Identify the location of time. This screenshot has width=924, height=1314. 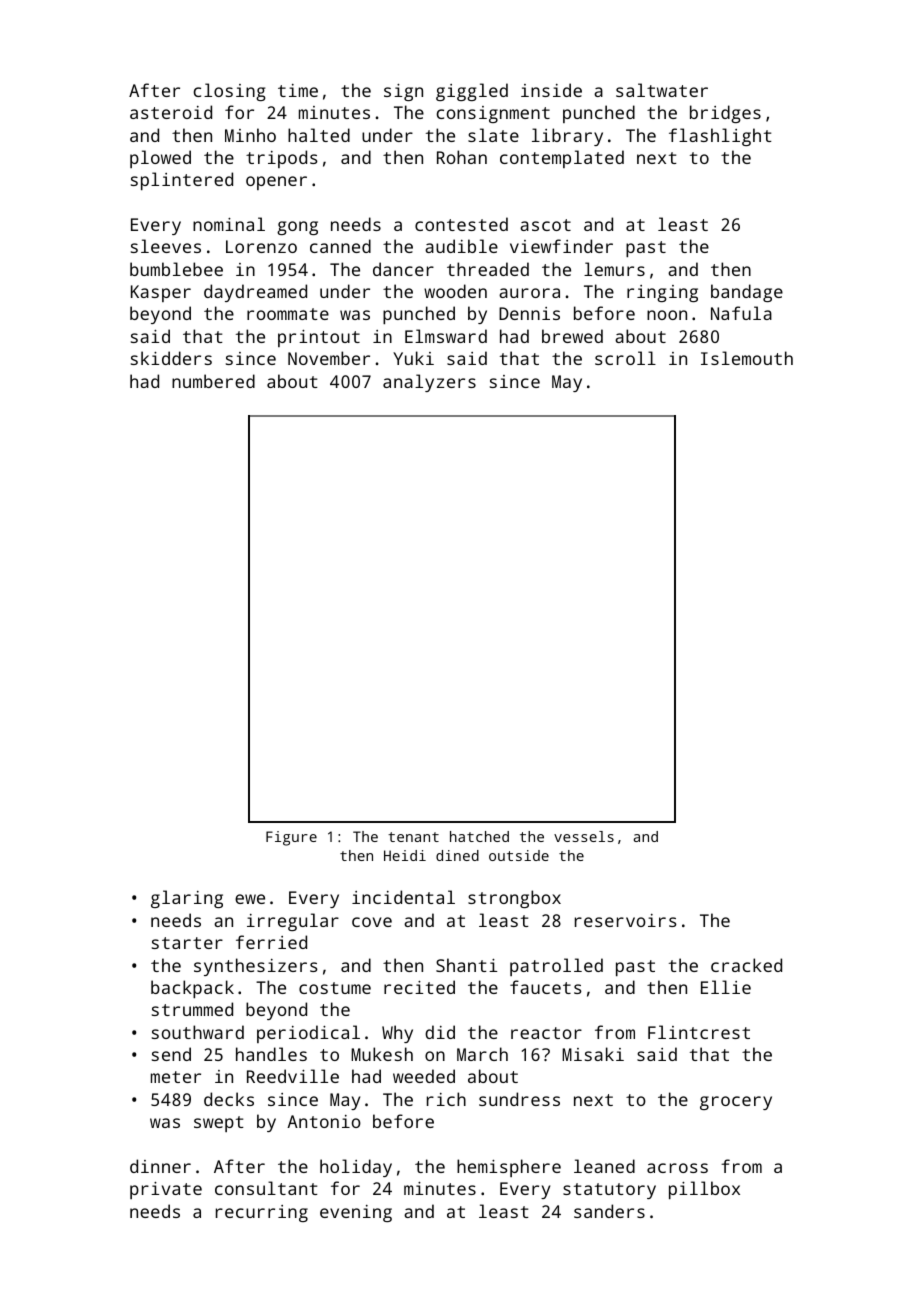
(298, 90).
